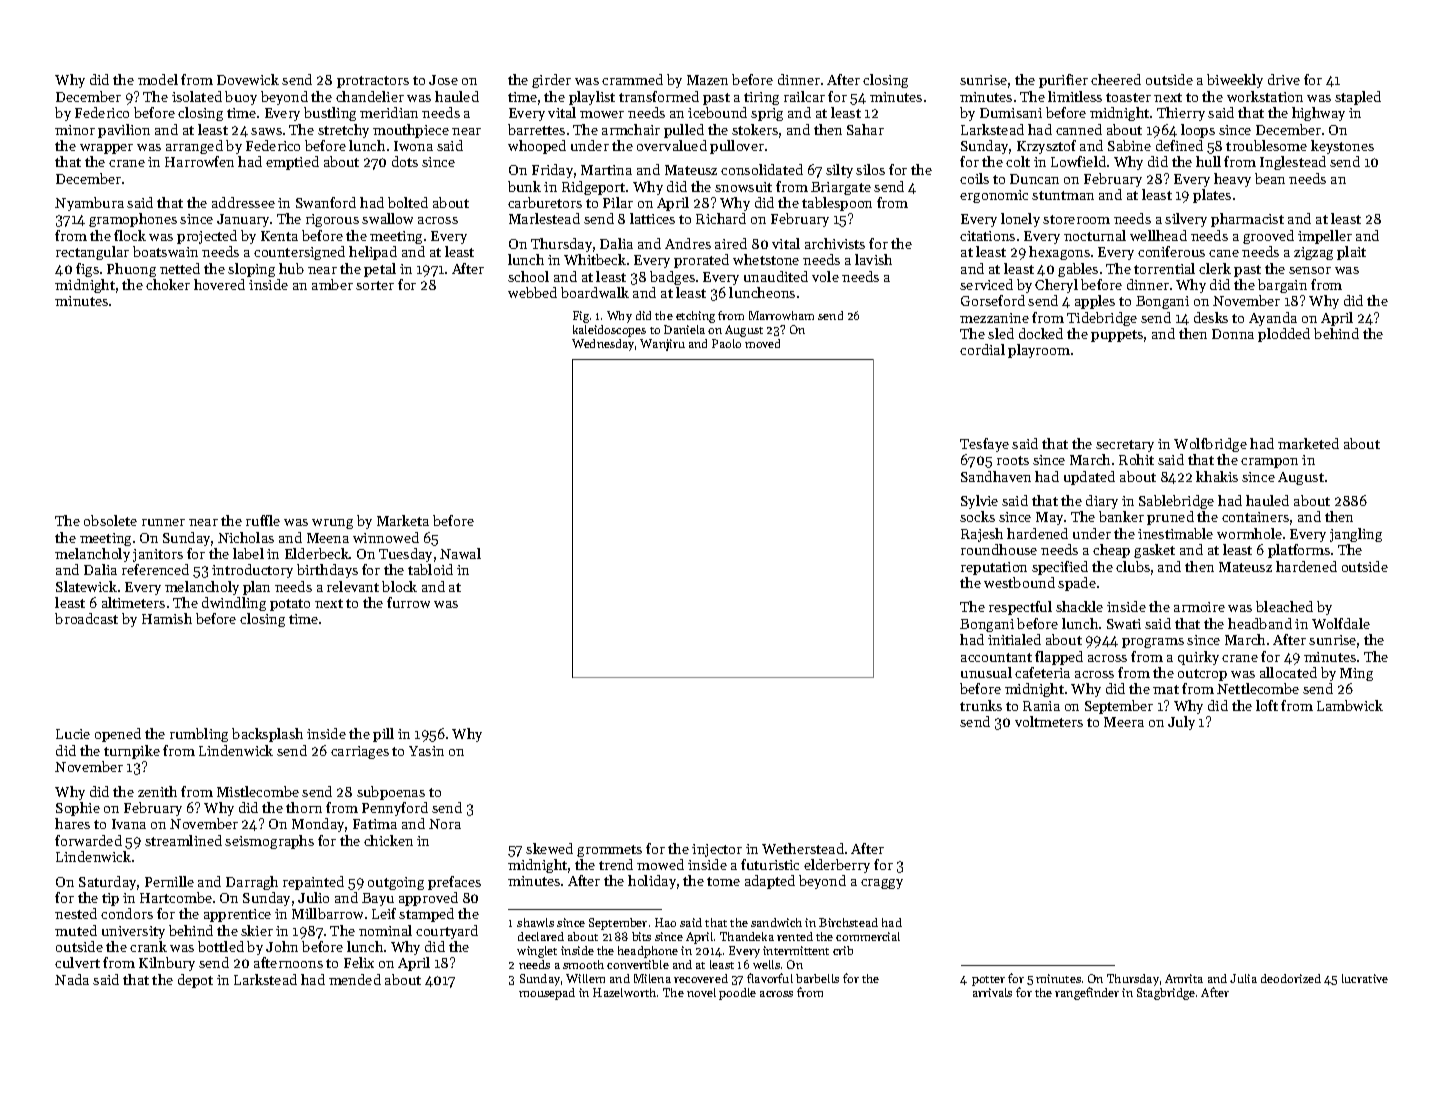  I want to click on rectangular, so click(92, 253).
